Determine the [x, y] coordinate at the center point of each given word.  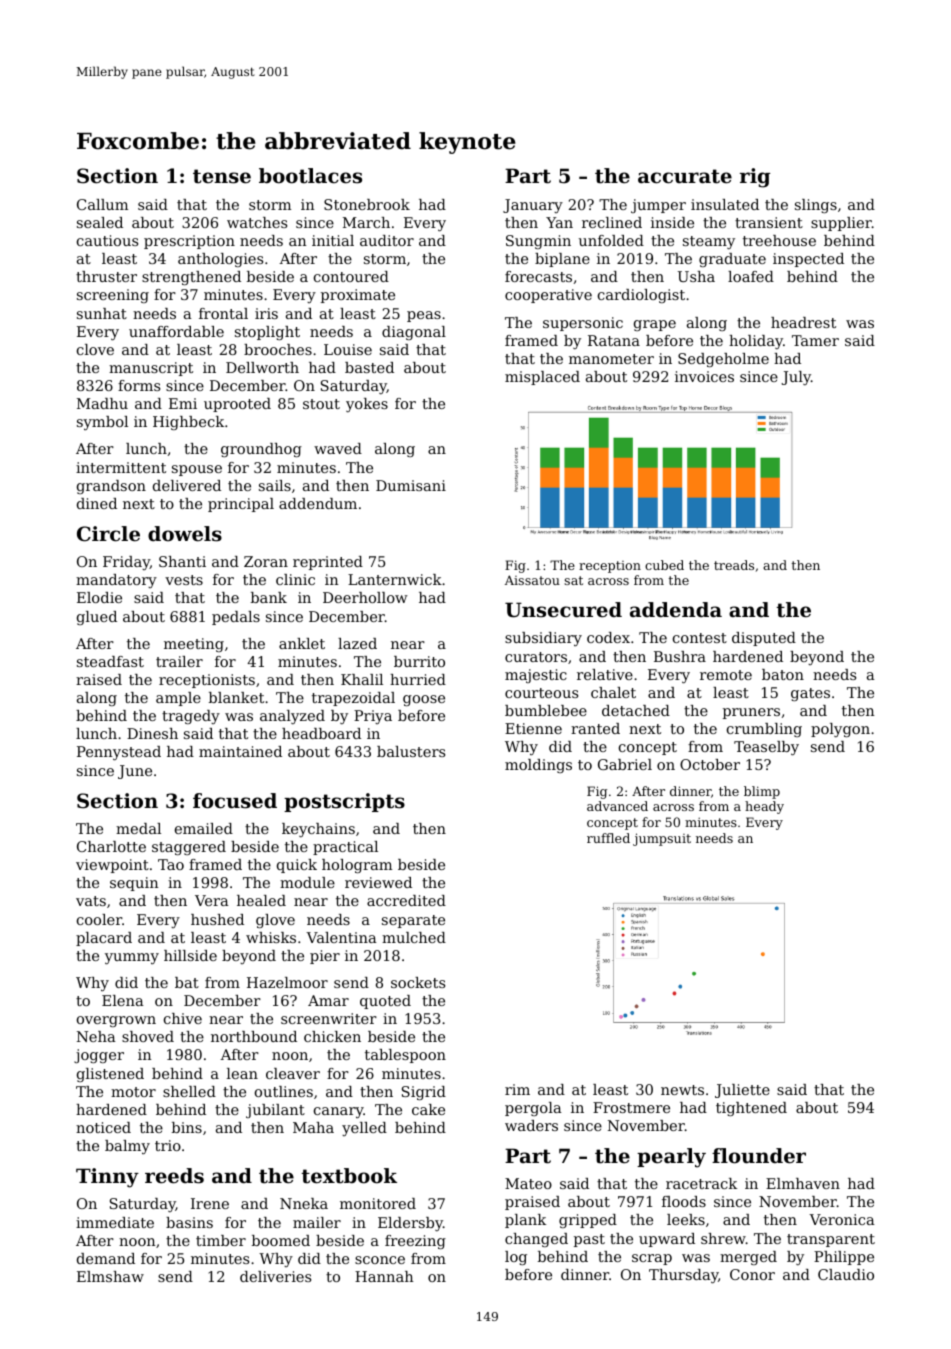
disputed [764, 639]
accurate [685, 176]
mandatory [116, 581]
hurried [418, 679]
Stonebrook [367, 204]
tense [222, 176]
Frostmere [631, 1107]
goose [424, 700]
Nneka [304, 1203]
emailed [204, 828]
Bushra [680, 656]
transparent [831, 1240]
